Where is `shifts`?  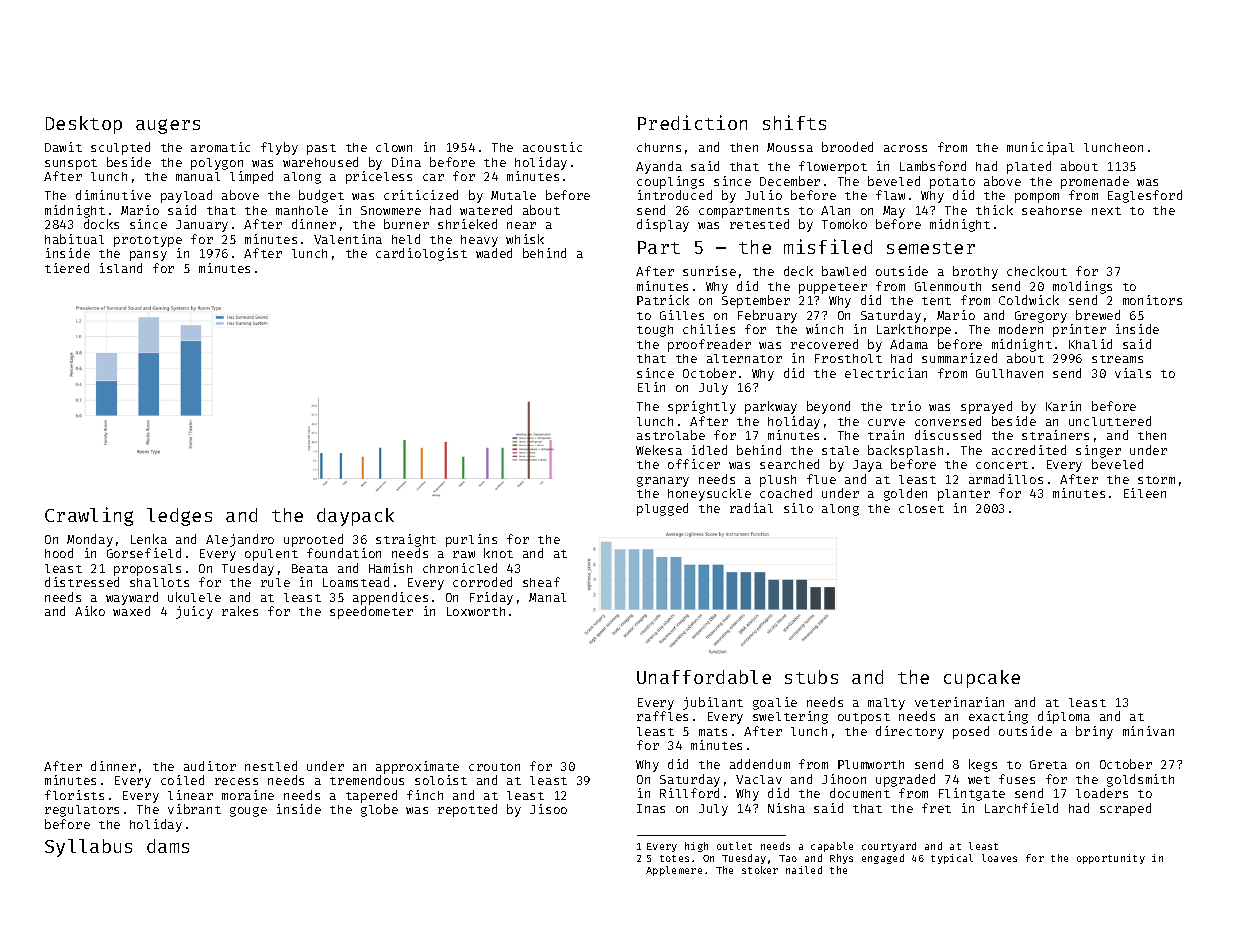 shifts is located at coordinates (794, 122).
